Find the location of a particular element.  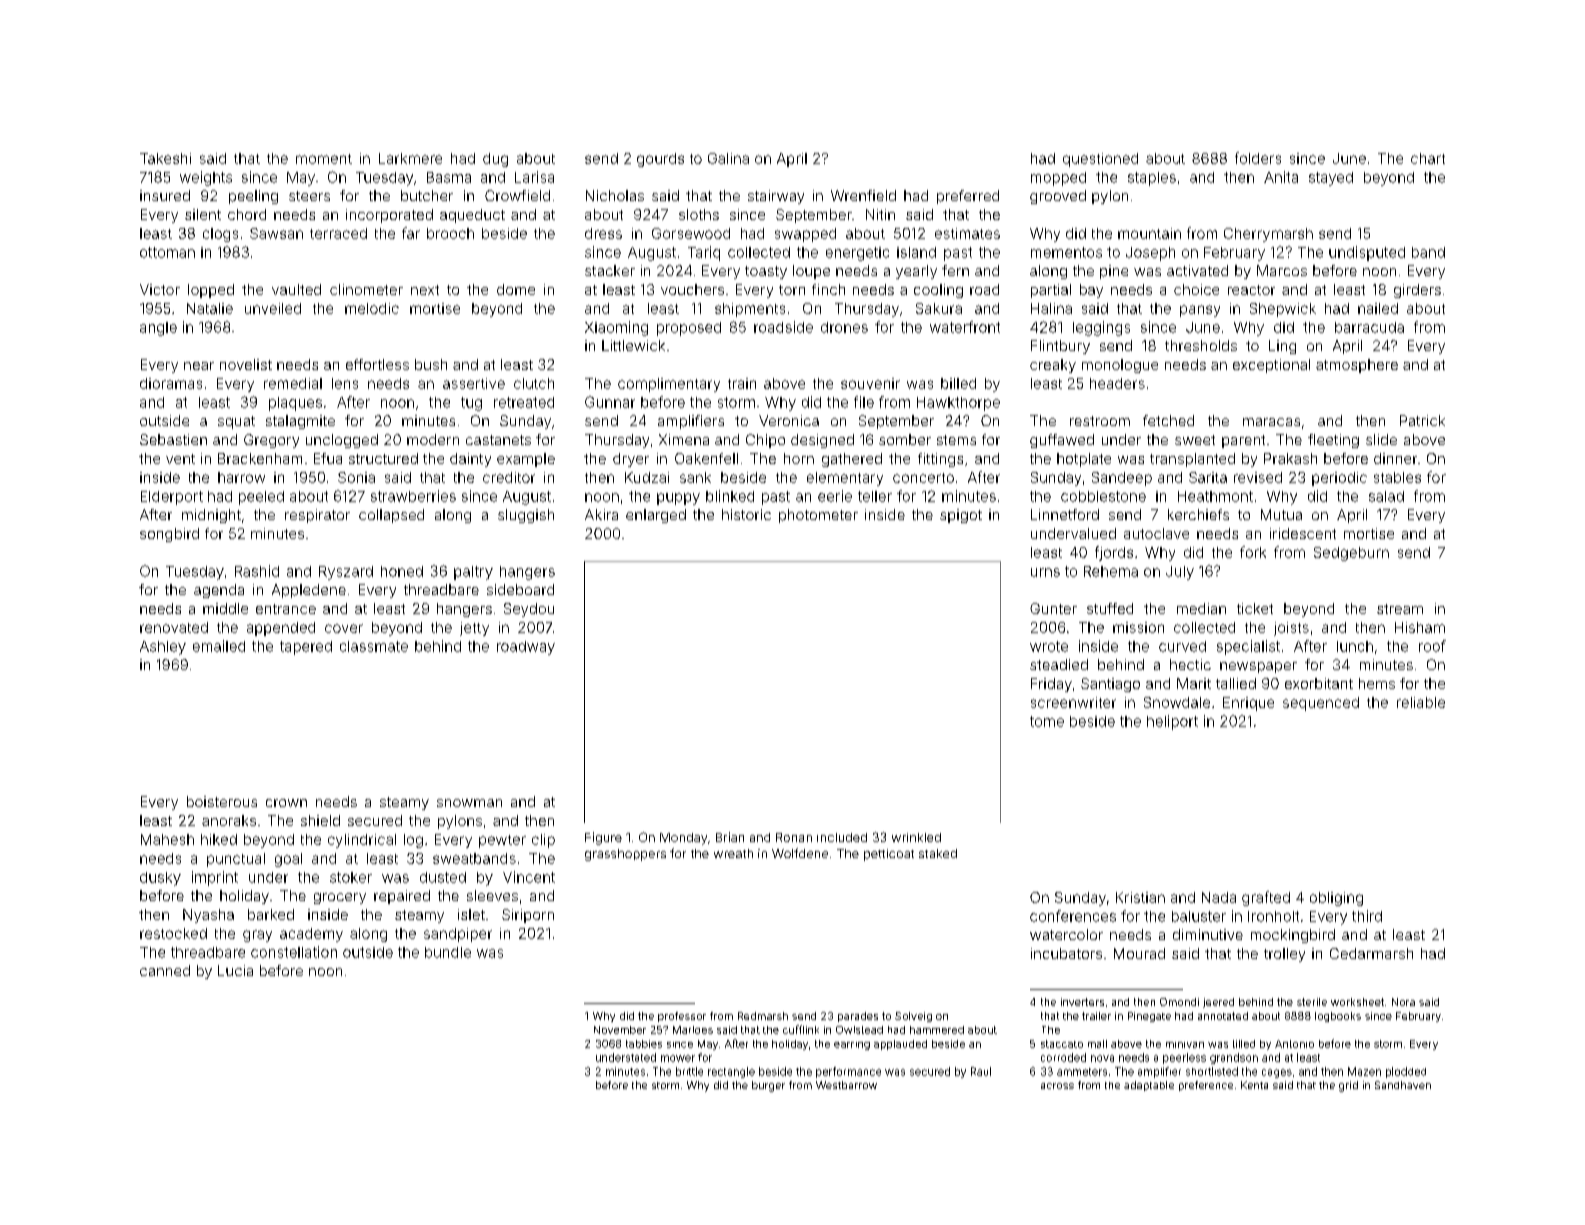

moment is located at coordinates (324, 159).
